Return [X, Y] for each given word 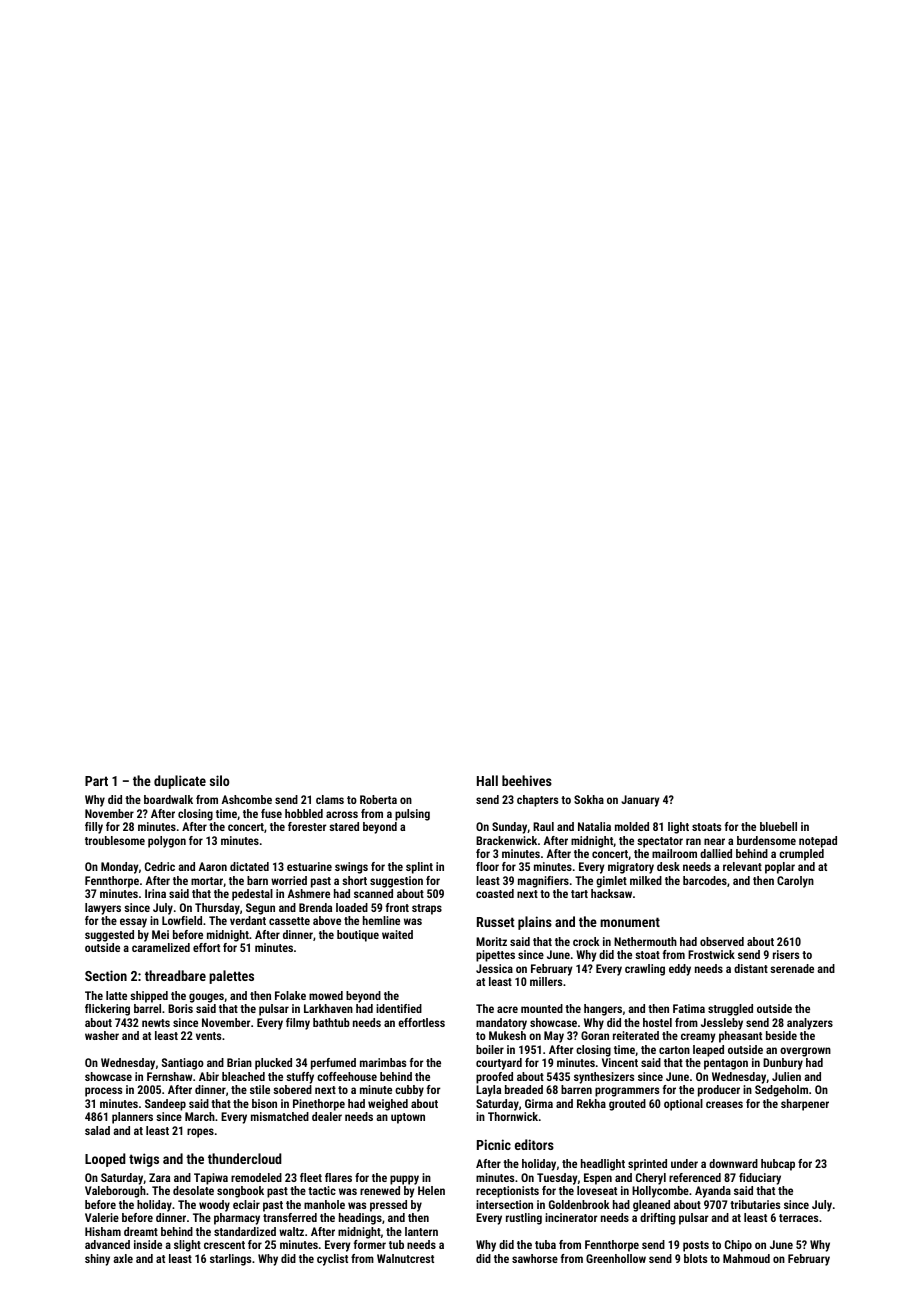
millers [546, 981]
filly [94, 828]
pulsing [412, 815]
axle [123, 1258]
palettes [231, 977]
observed [722, 941]
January [640, 801]
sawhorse [535, 1258]
